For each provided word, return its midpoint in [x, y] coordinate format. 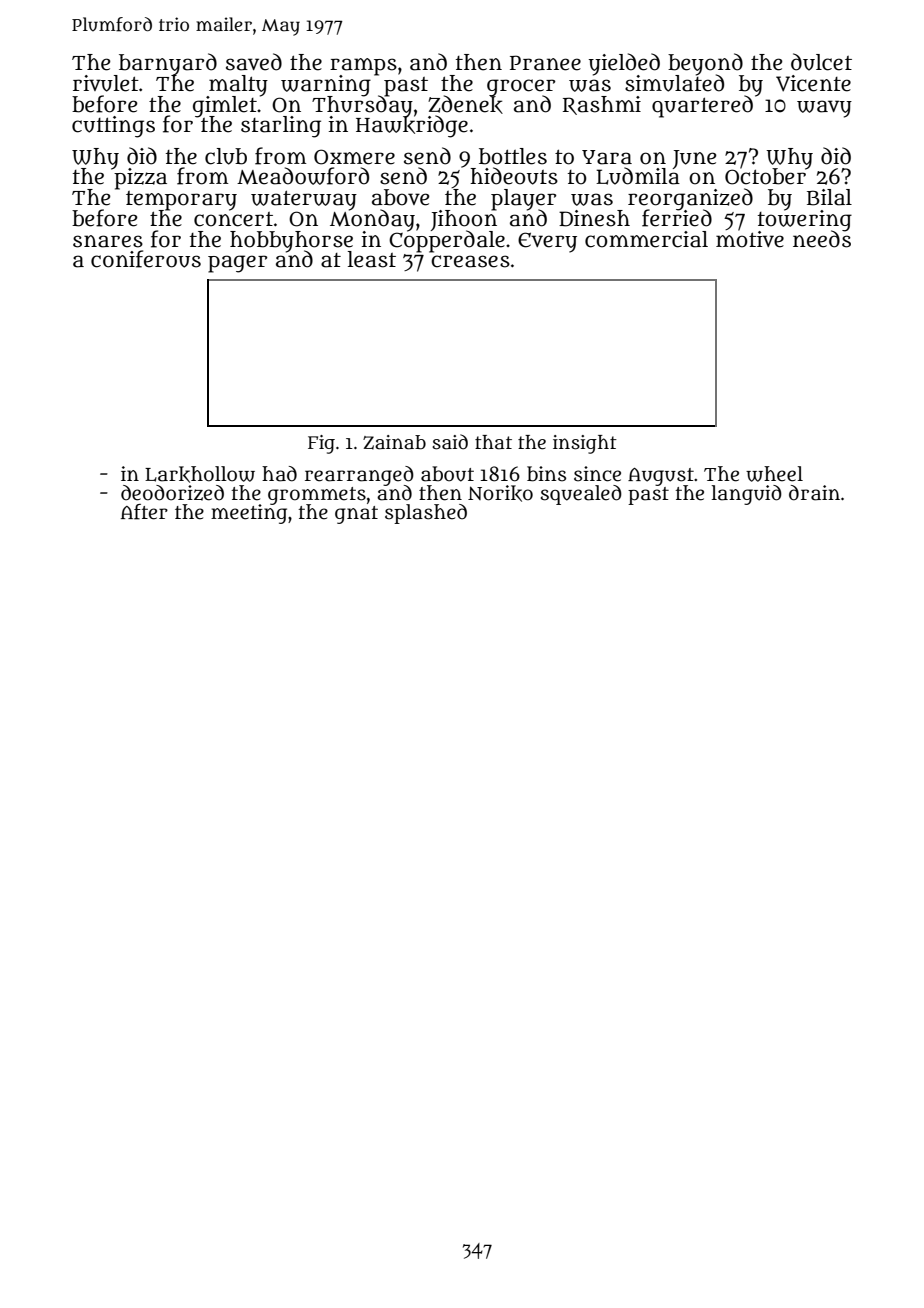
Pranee [545, 63]
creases [470, 261]
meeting [249, 514]
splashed [426, 514]
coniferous [146, 259]
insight [585, 444]
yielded [624, 64]
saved [254, 62]
